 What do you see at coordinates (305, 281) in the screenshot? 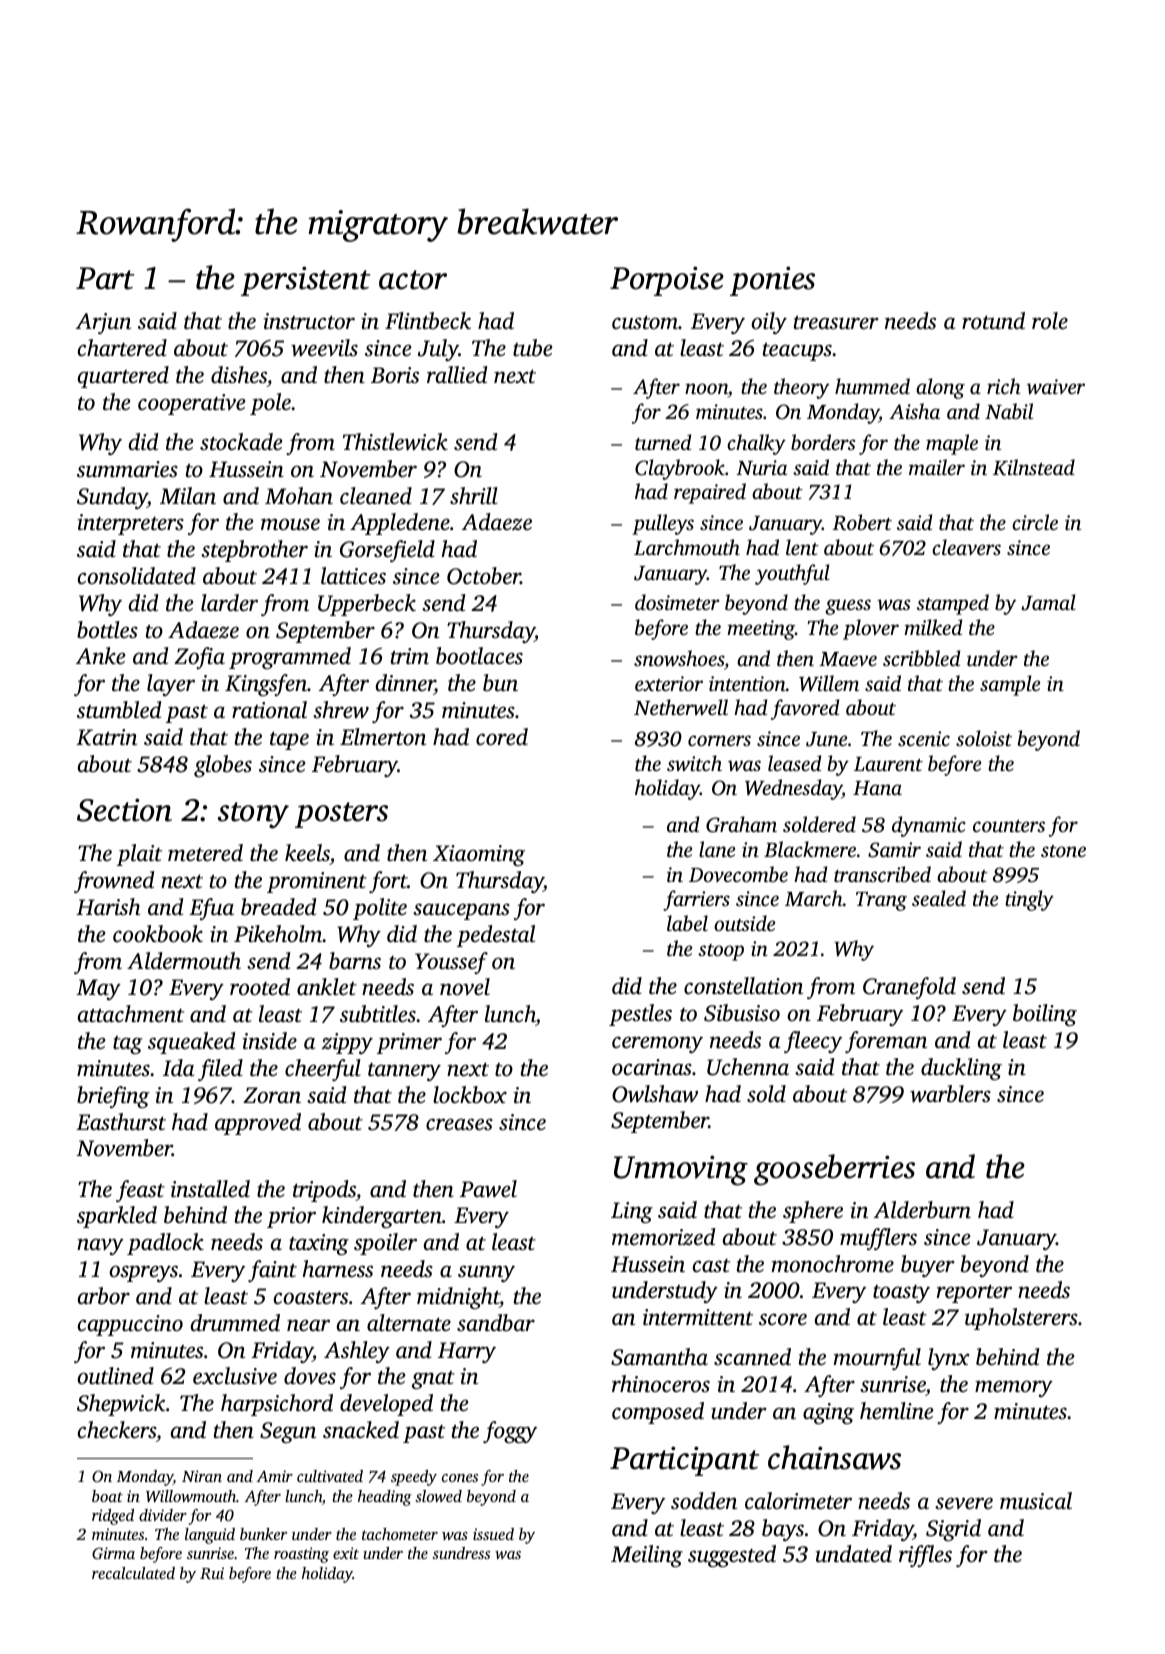
I see `persistent` at bounding box center [305, 281].
